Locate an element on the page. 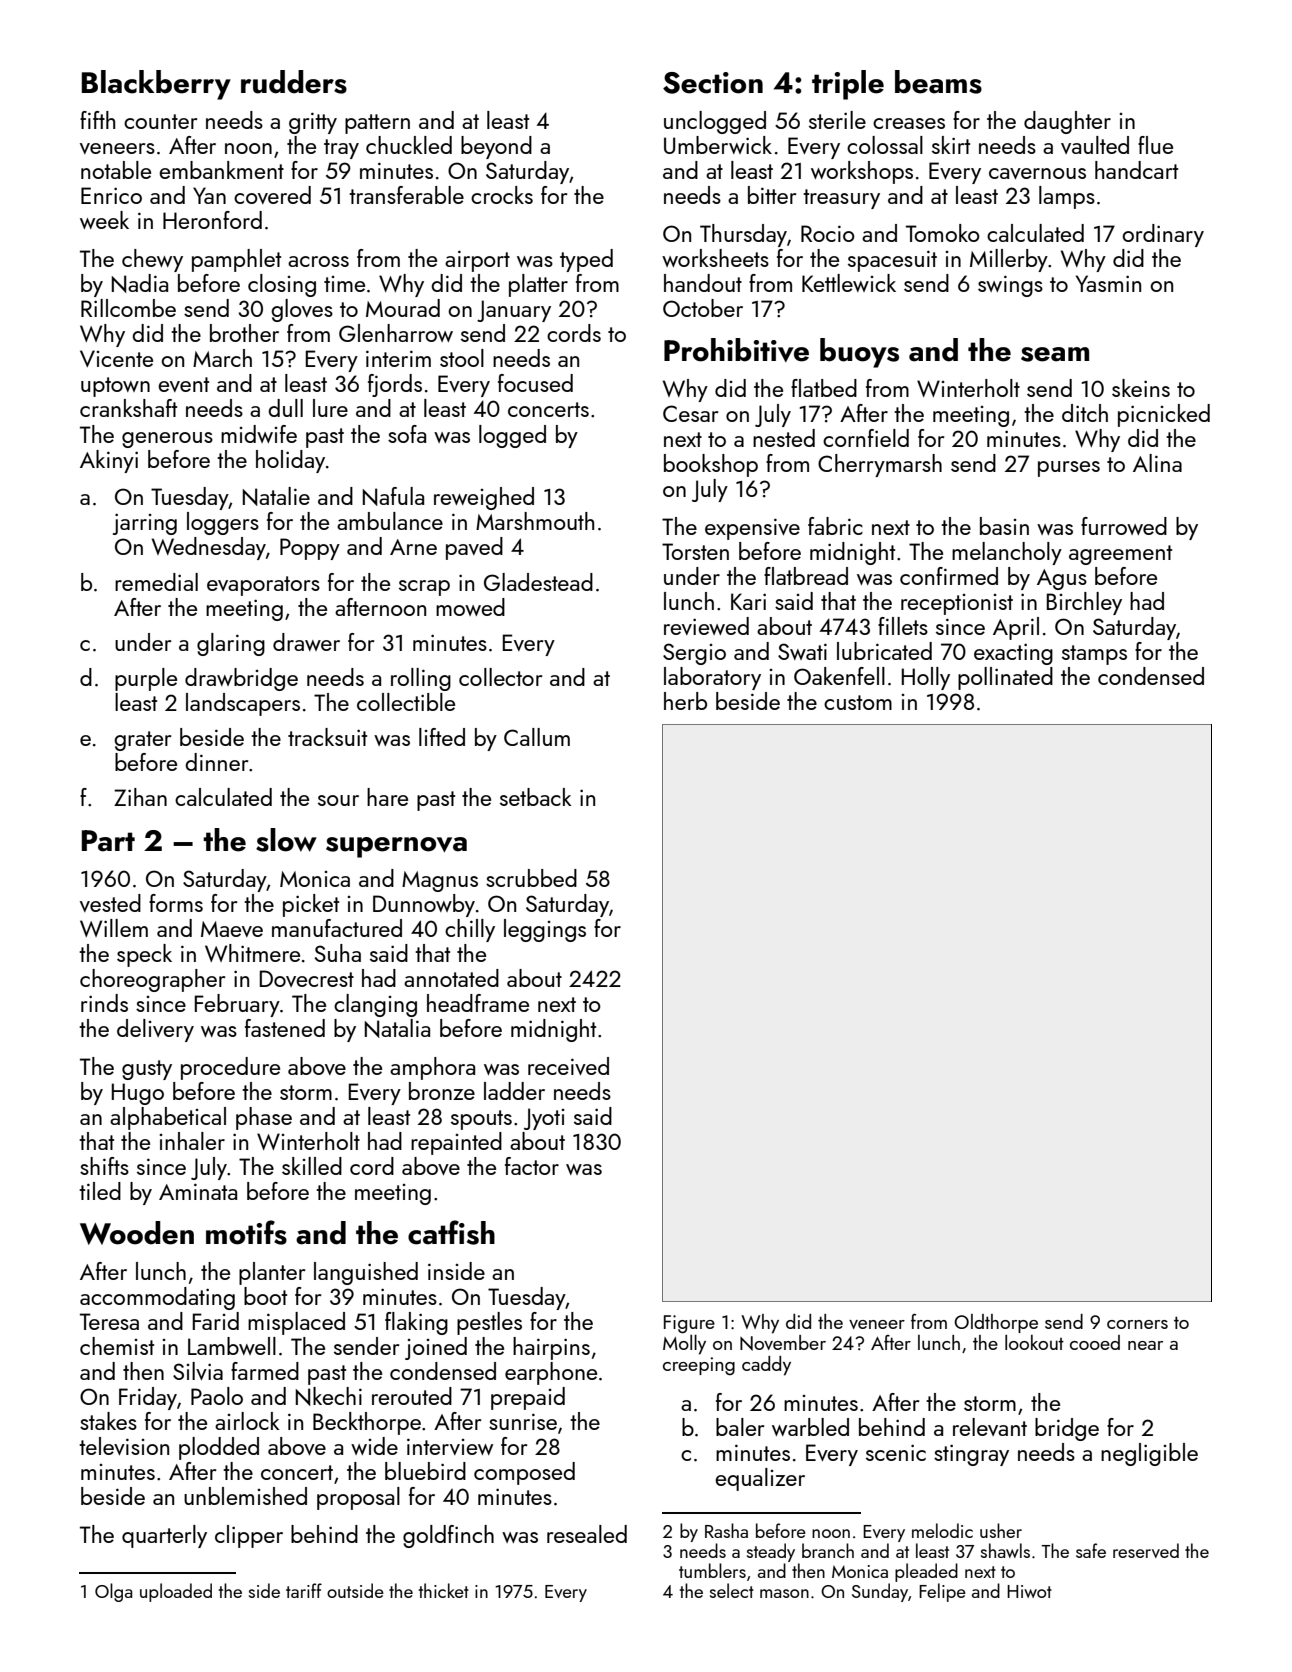 This document has height=1672, width=1292. custom is located at coordinates (858, 702).
